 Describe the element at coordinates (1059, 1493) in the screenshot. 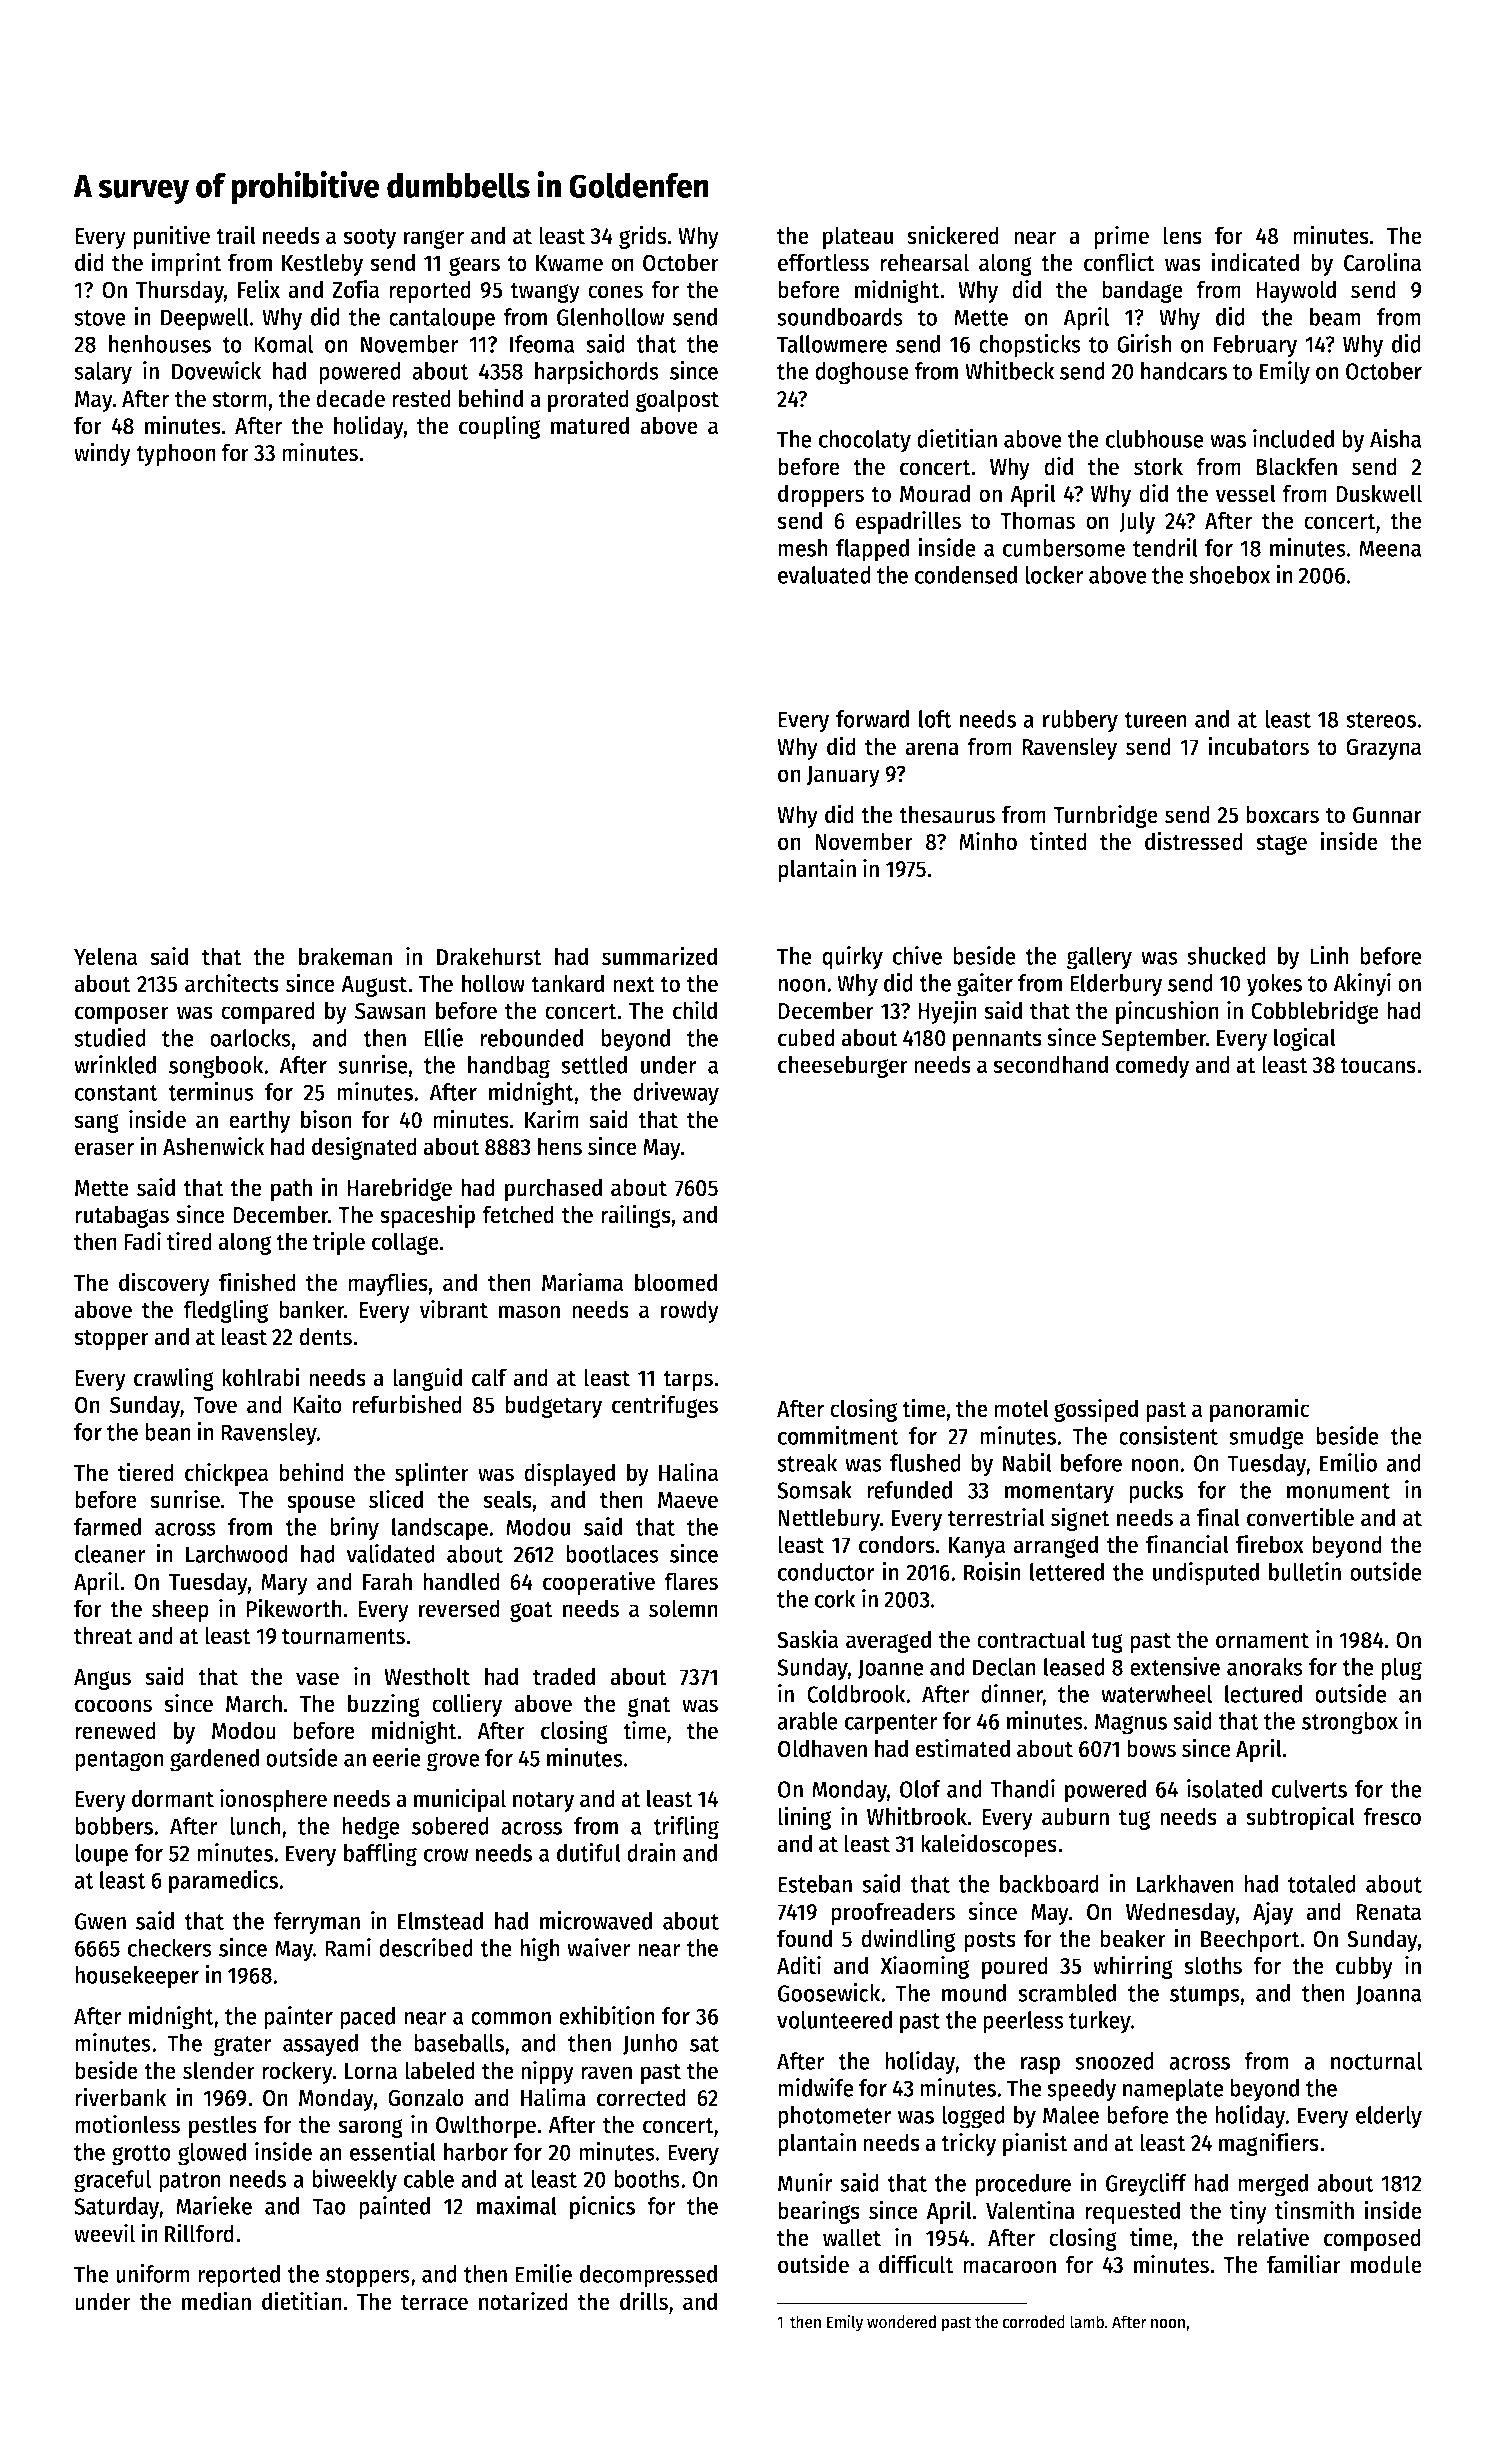

I see `momentary` at that location.
